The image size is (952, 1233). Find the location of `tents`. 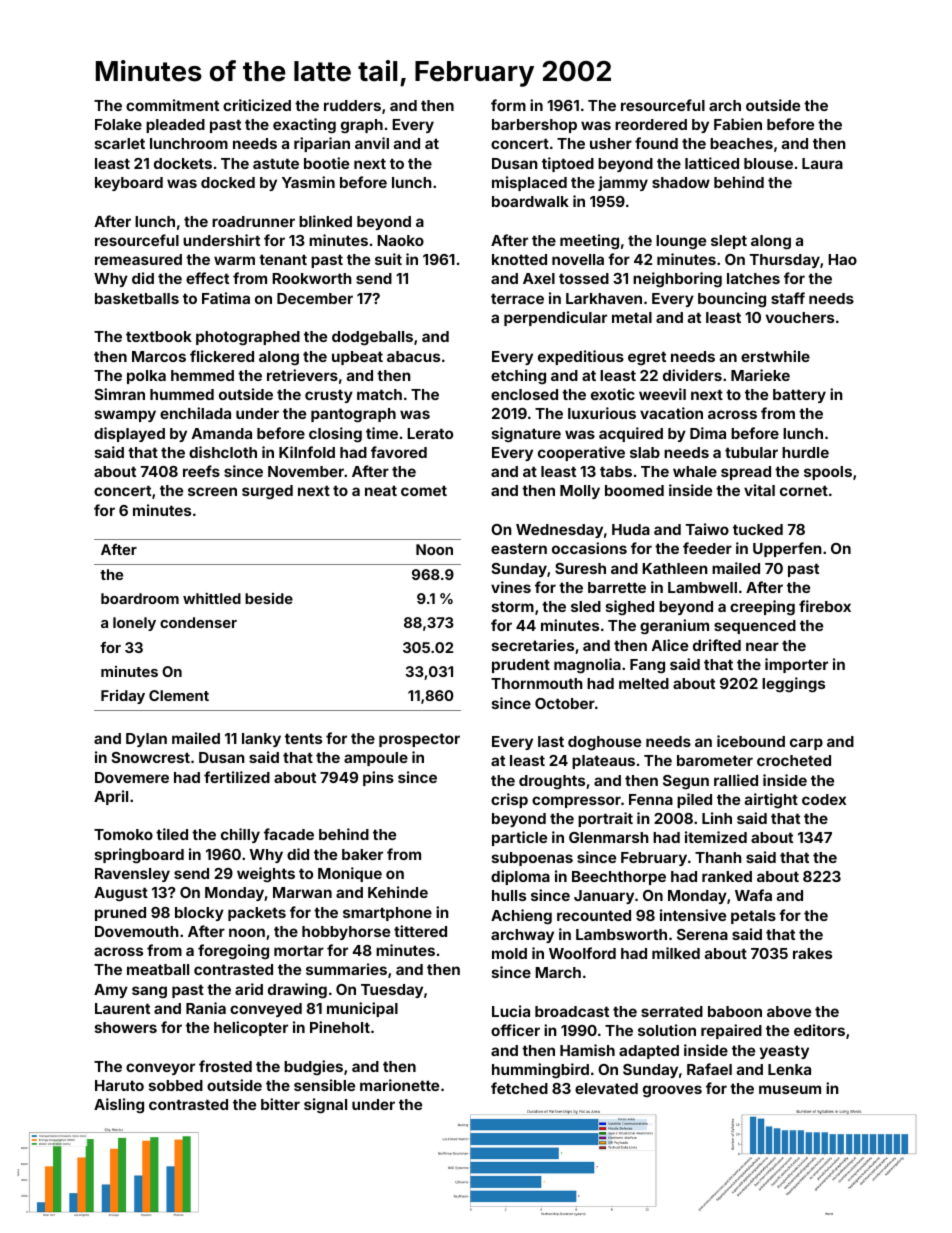

tents is located at coordinates (303, 738).
